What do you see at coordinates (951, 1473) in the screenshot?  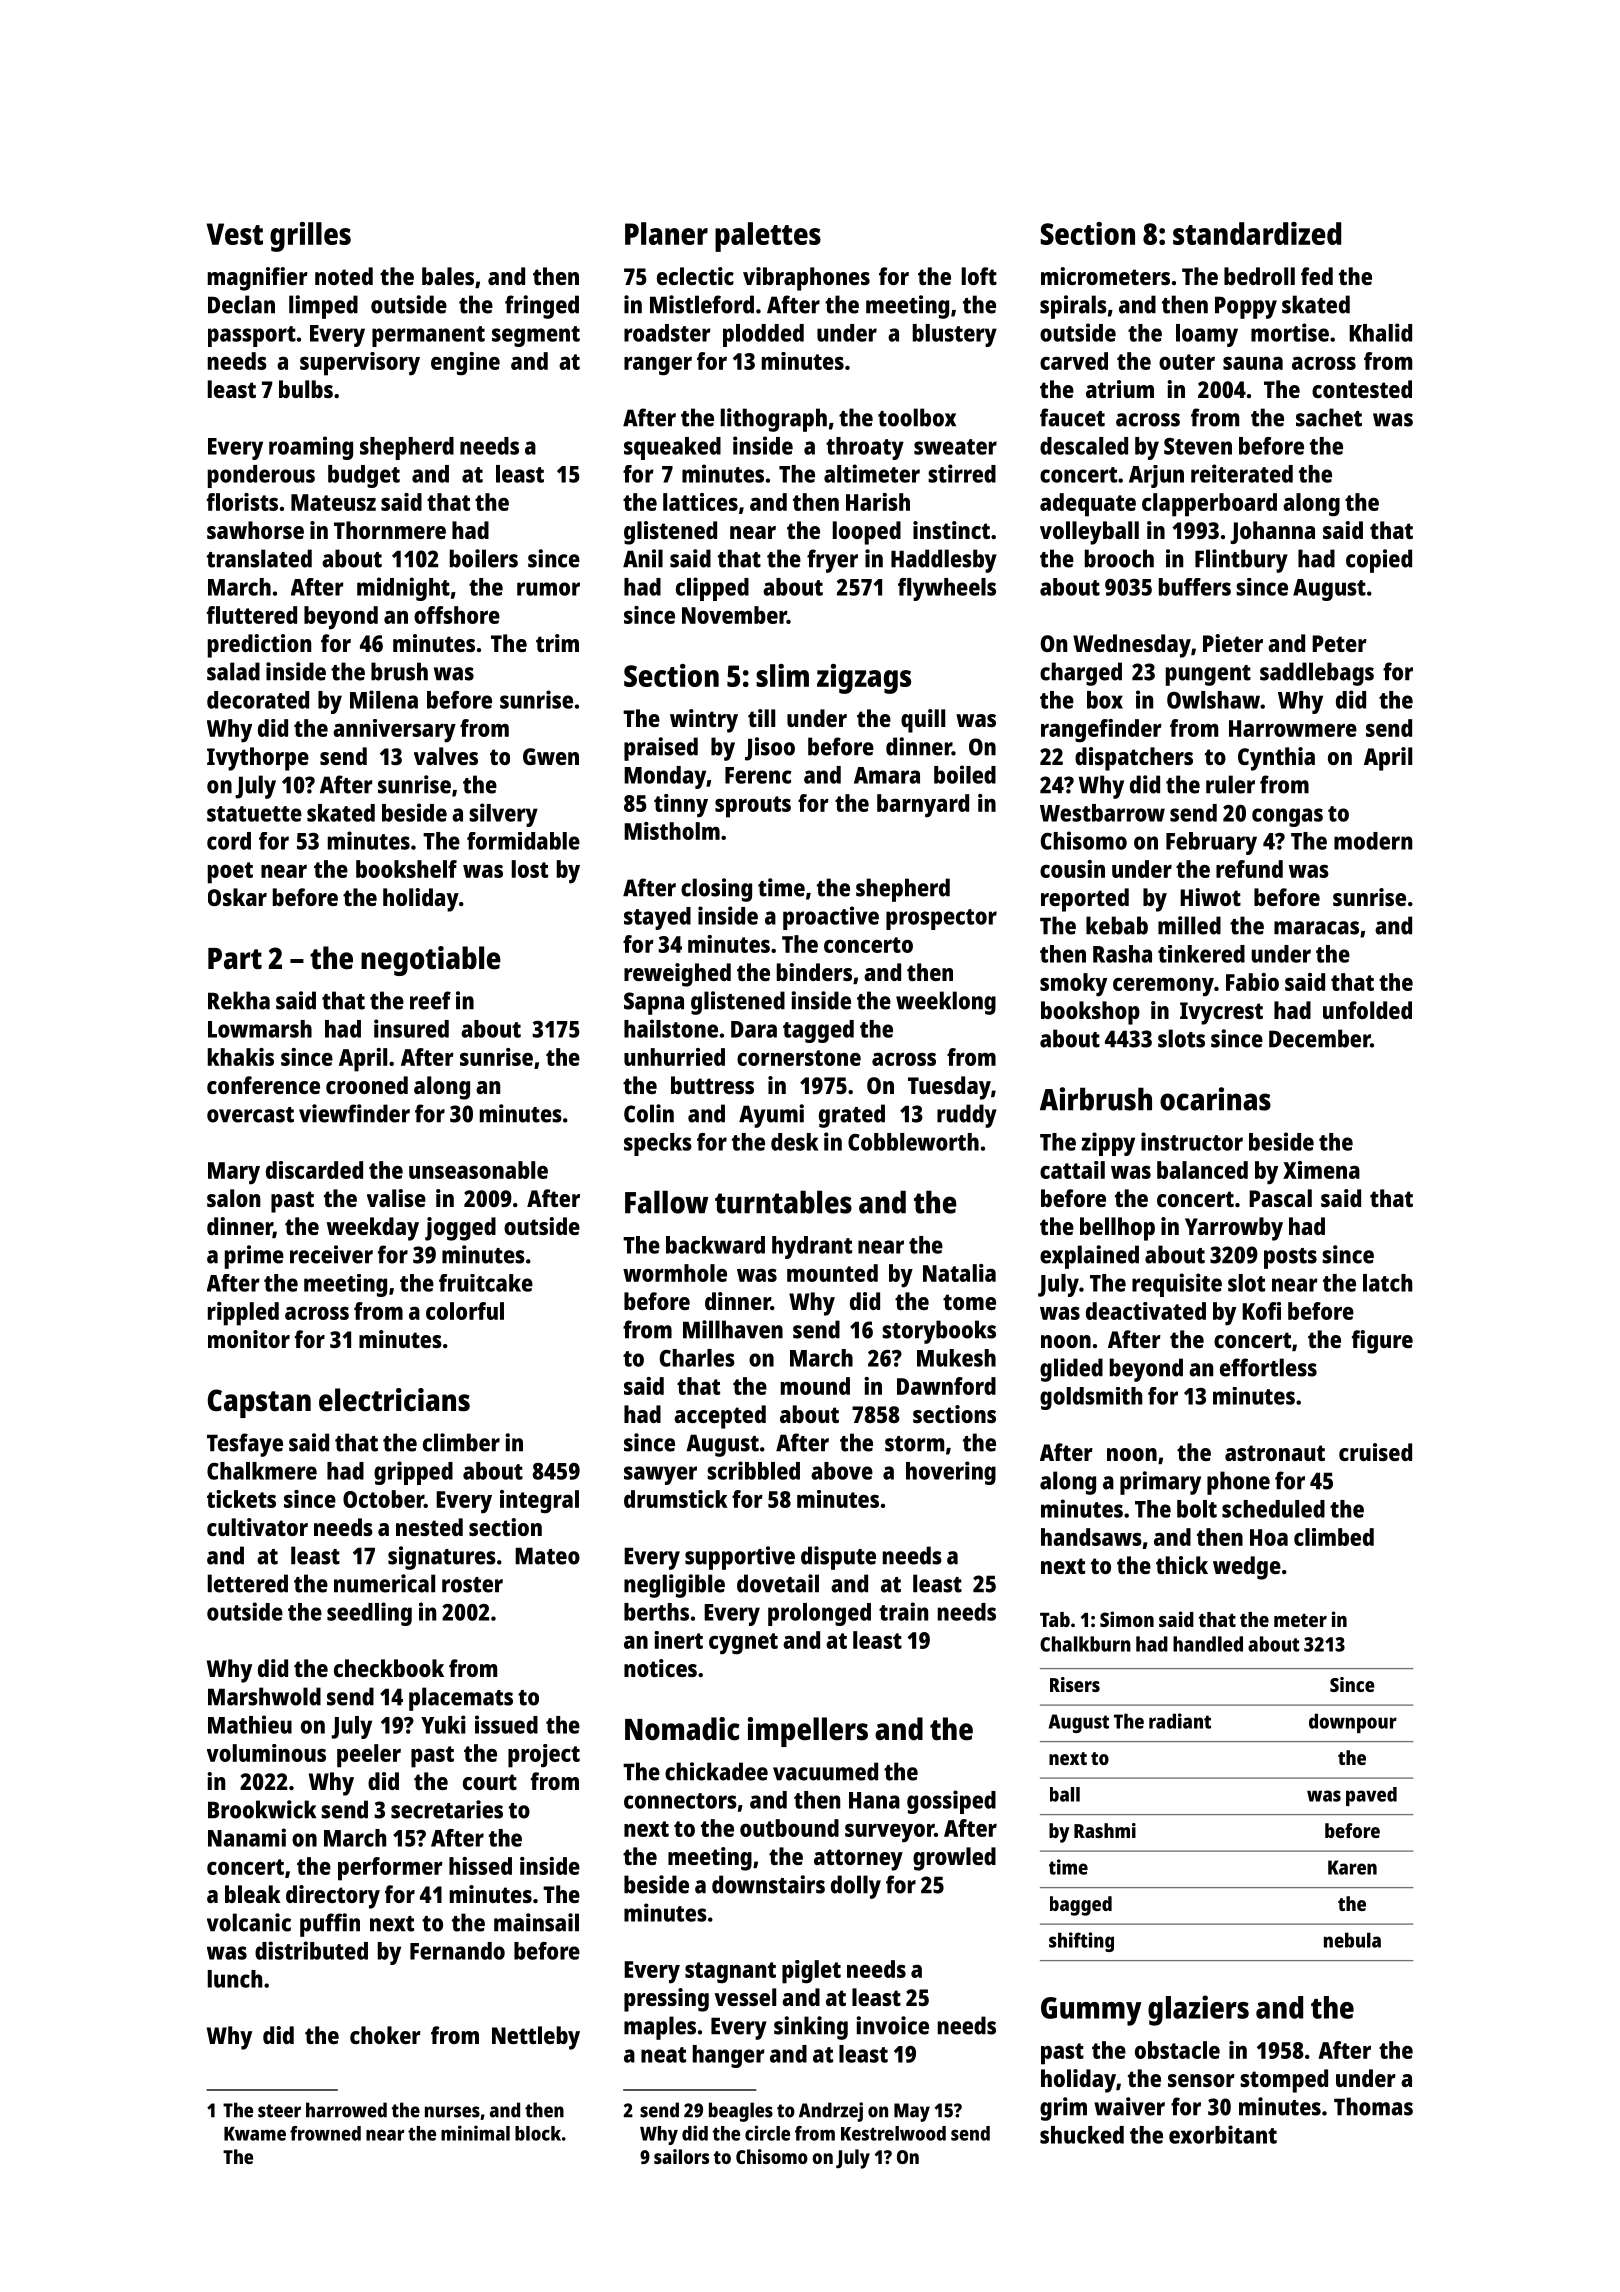 I see `hovering` at bounding box center [951, 1473].
